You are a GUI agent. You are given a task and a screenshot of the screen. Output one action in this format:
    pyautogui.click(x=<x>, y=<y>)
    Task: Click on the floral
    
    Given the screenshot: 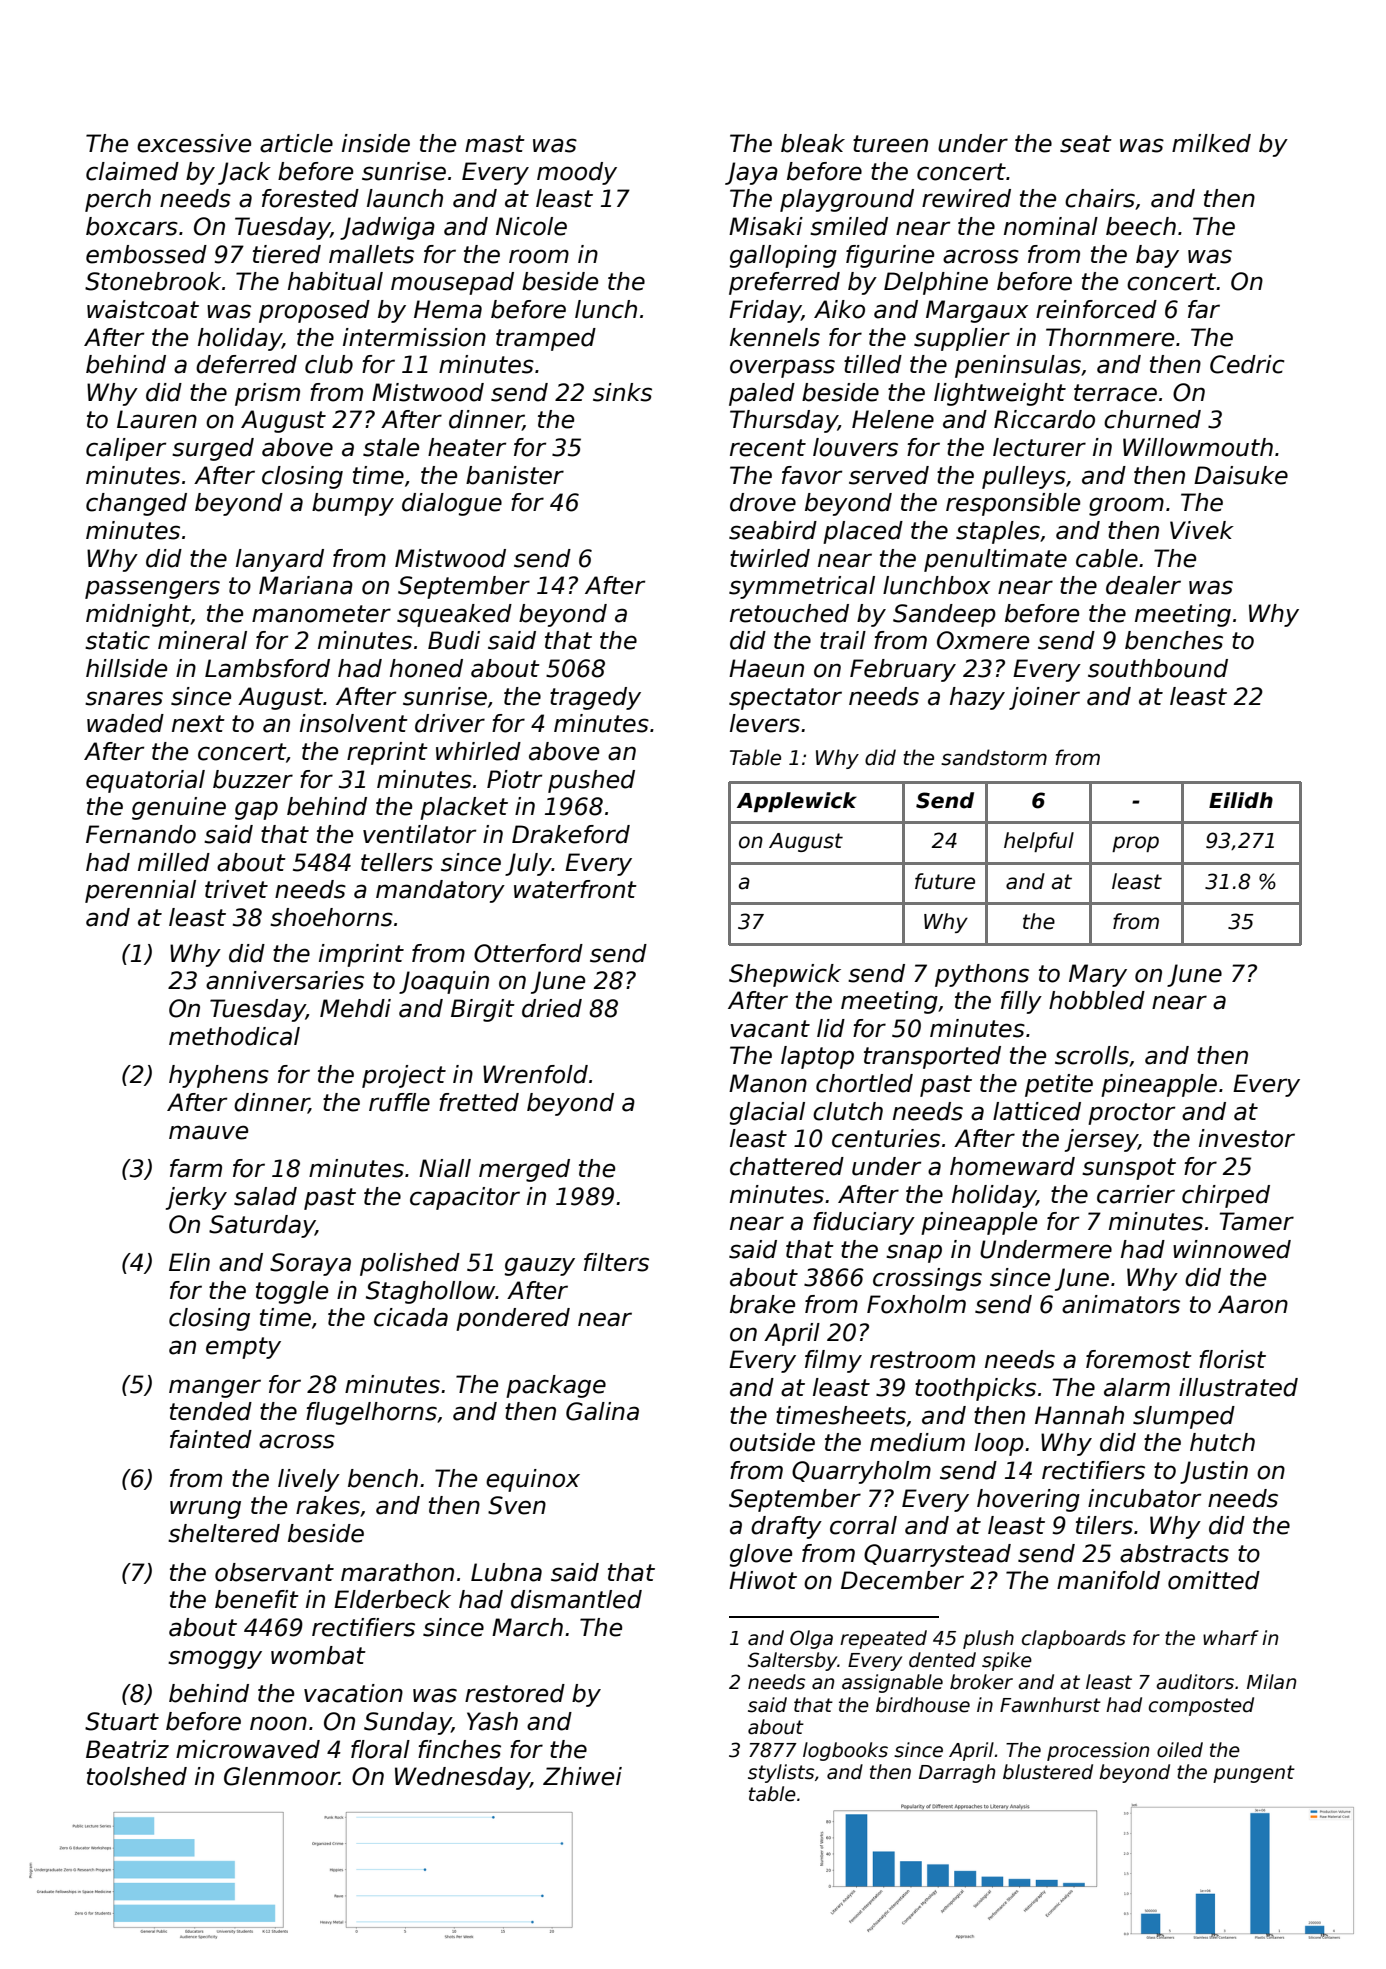 What is the action you would take?
    pyautogui.click(x=380, y=1749)
